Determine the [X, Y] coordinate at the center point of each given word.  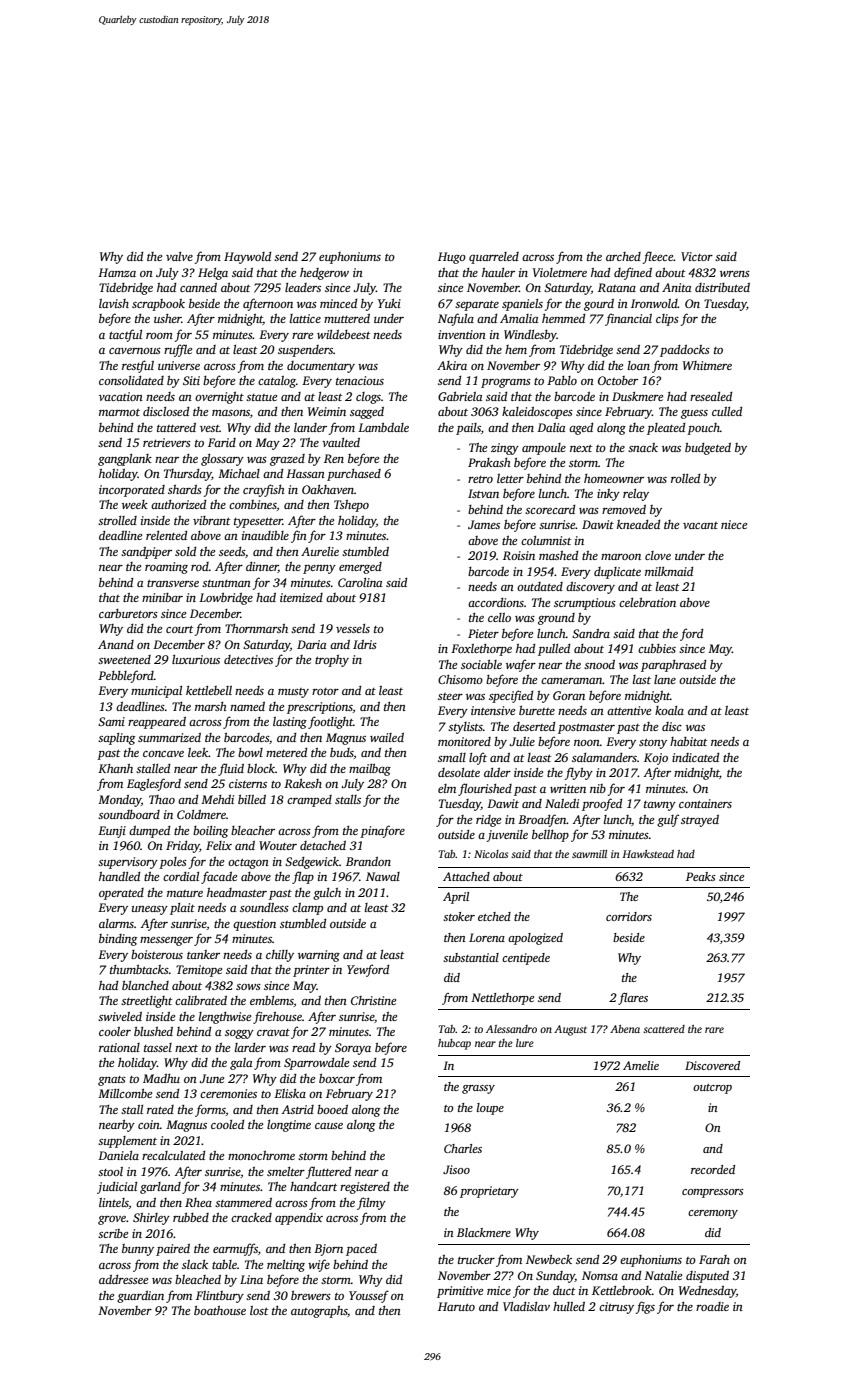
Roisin [519, 555]
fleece [658, 257]
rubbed [191, 1217]
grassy [478, 1089]
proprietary [489, 1192]
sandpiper [146, 553]
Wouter [278, 845]
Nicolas [491, 854]
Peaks [701, 876]
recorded [713, 1169]
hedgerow [324, 274]
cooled [227, 1124]
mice [499, 1290]
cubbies [657, 648]
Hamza [117, 272]
